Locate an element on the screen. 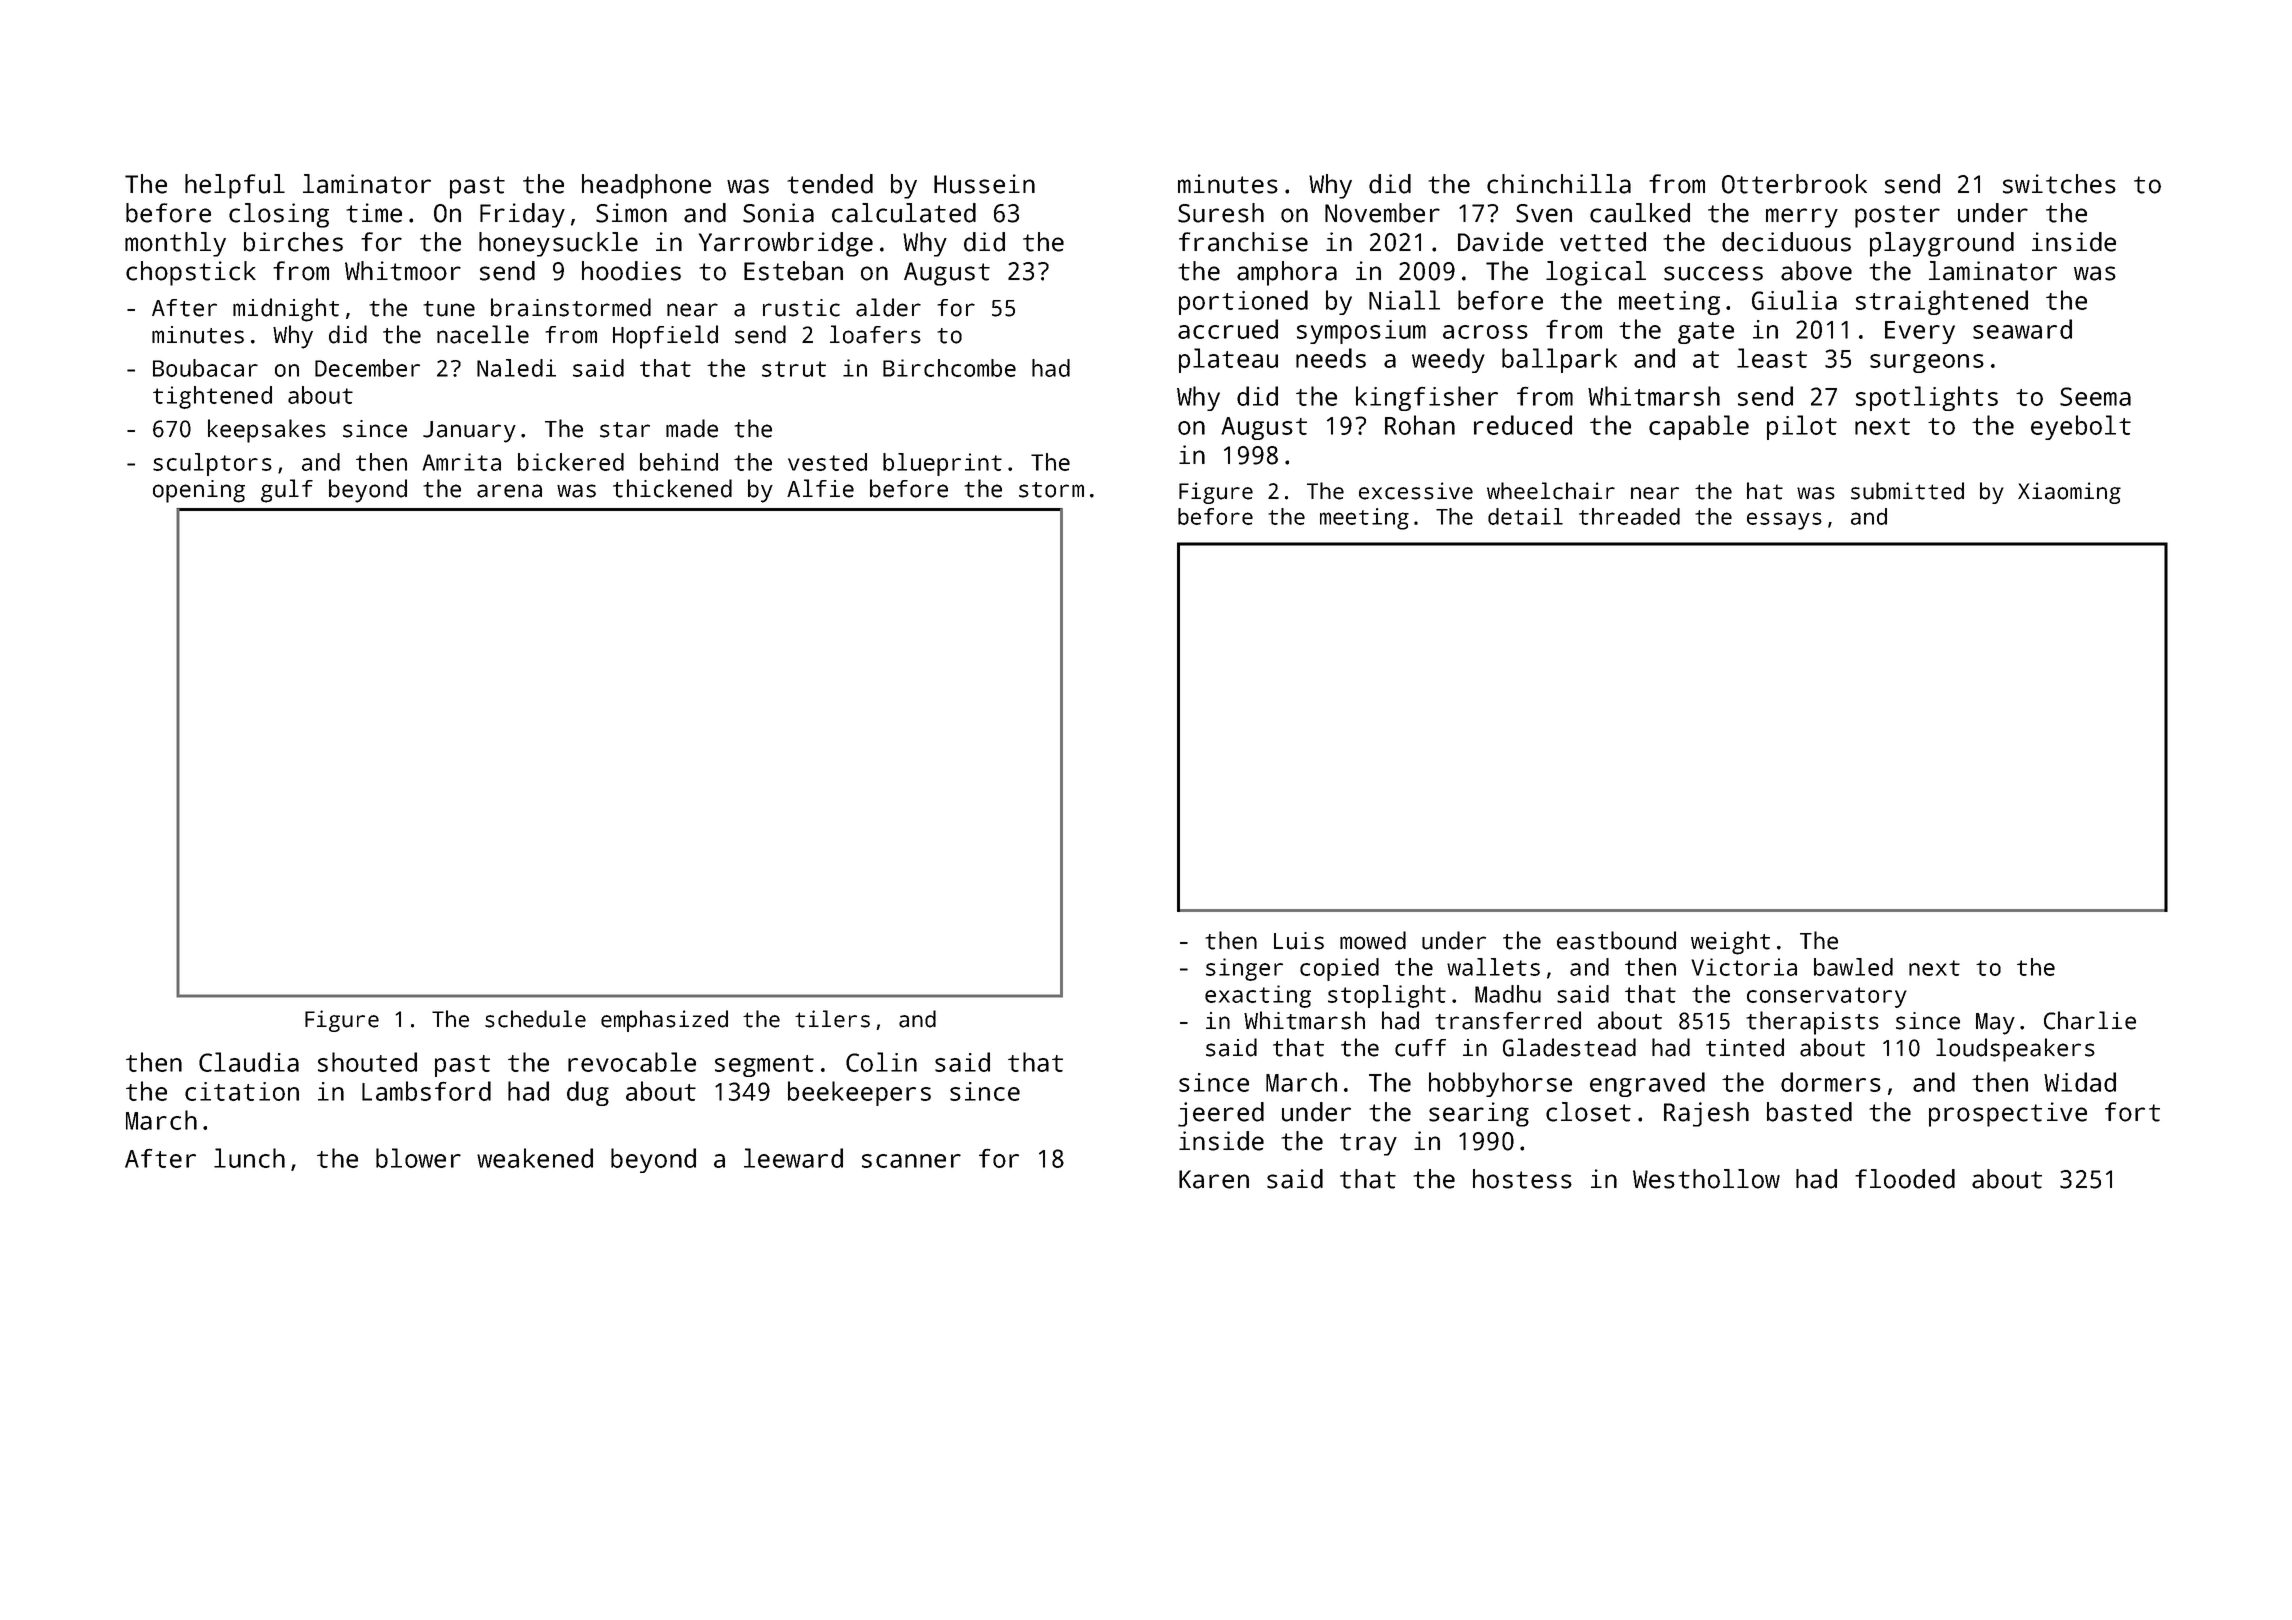 The width and height of the screenshot is (2292, 1620). arena is located at coordinates (509, 491).
